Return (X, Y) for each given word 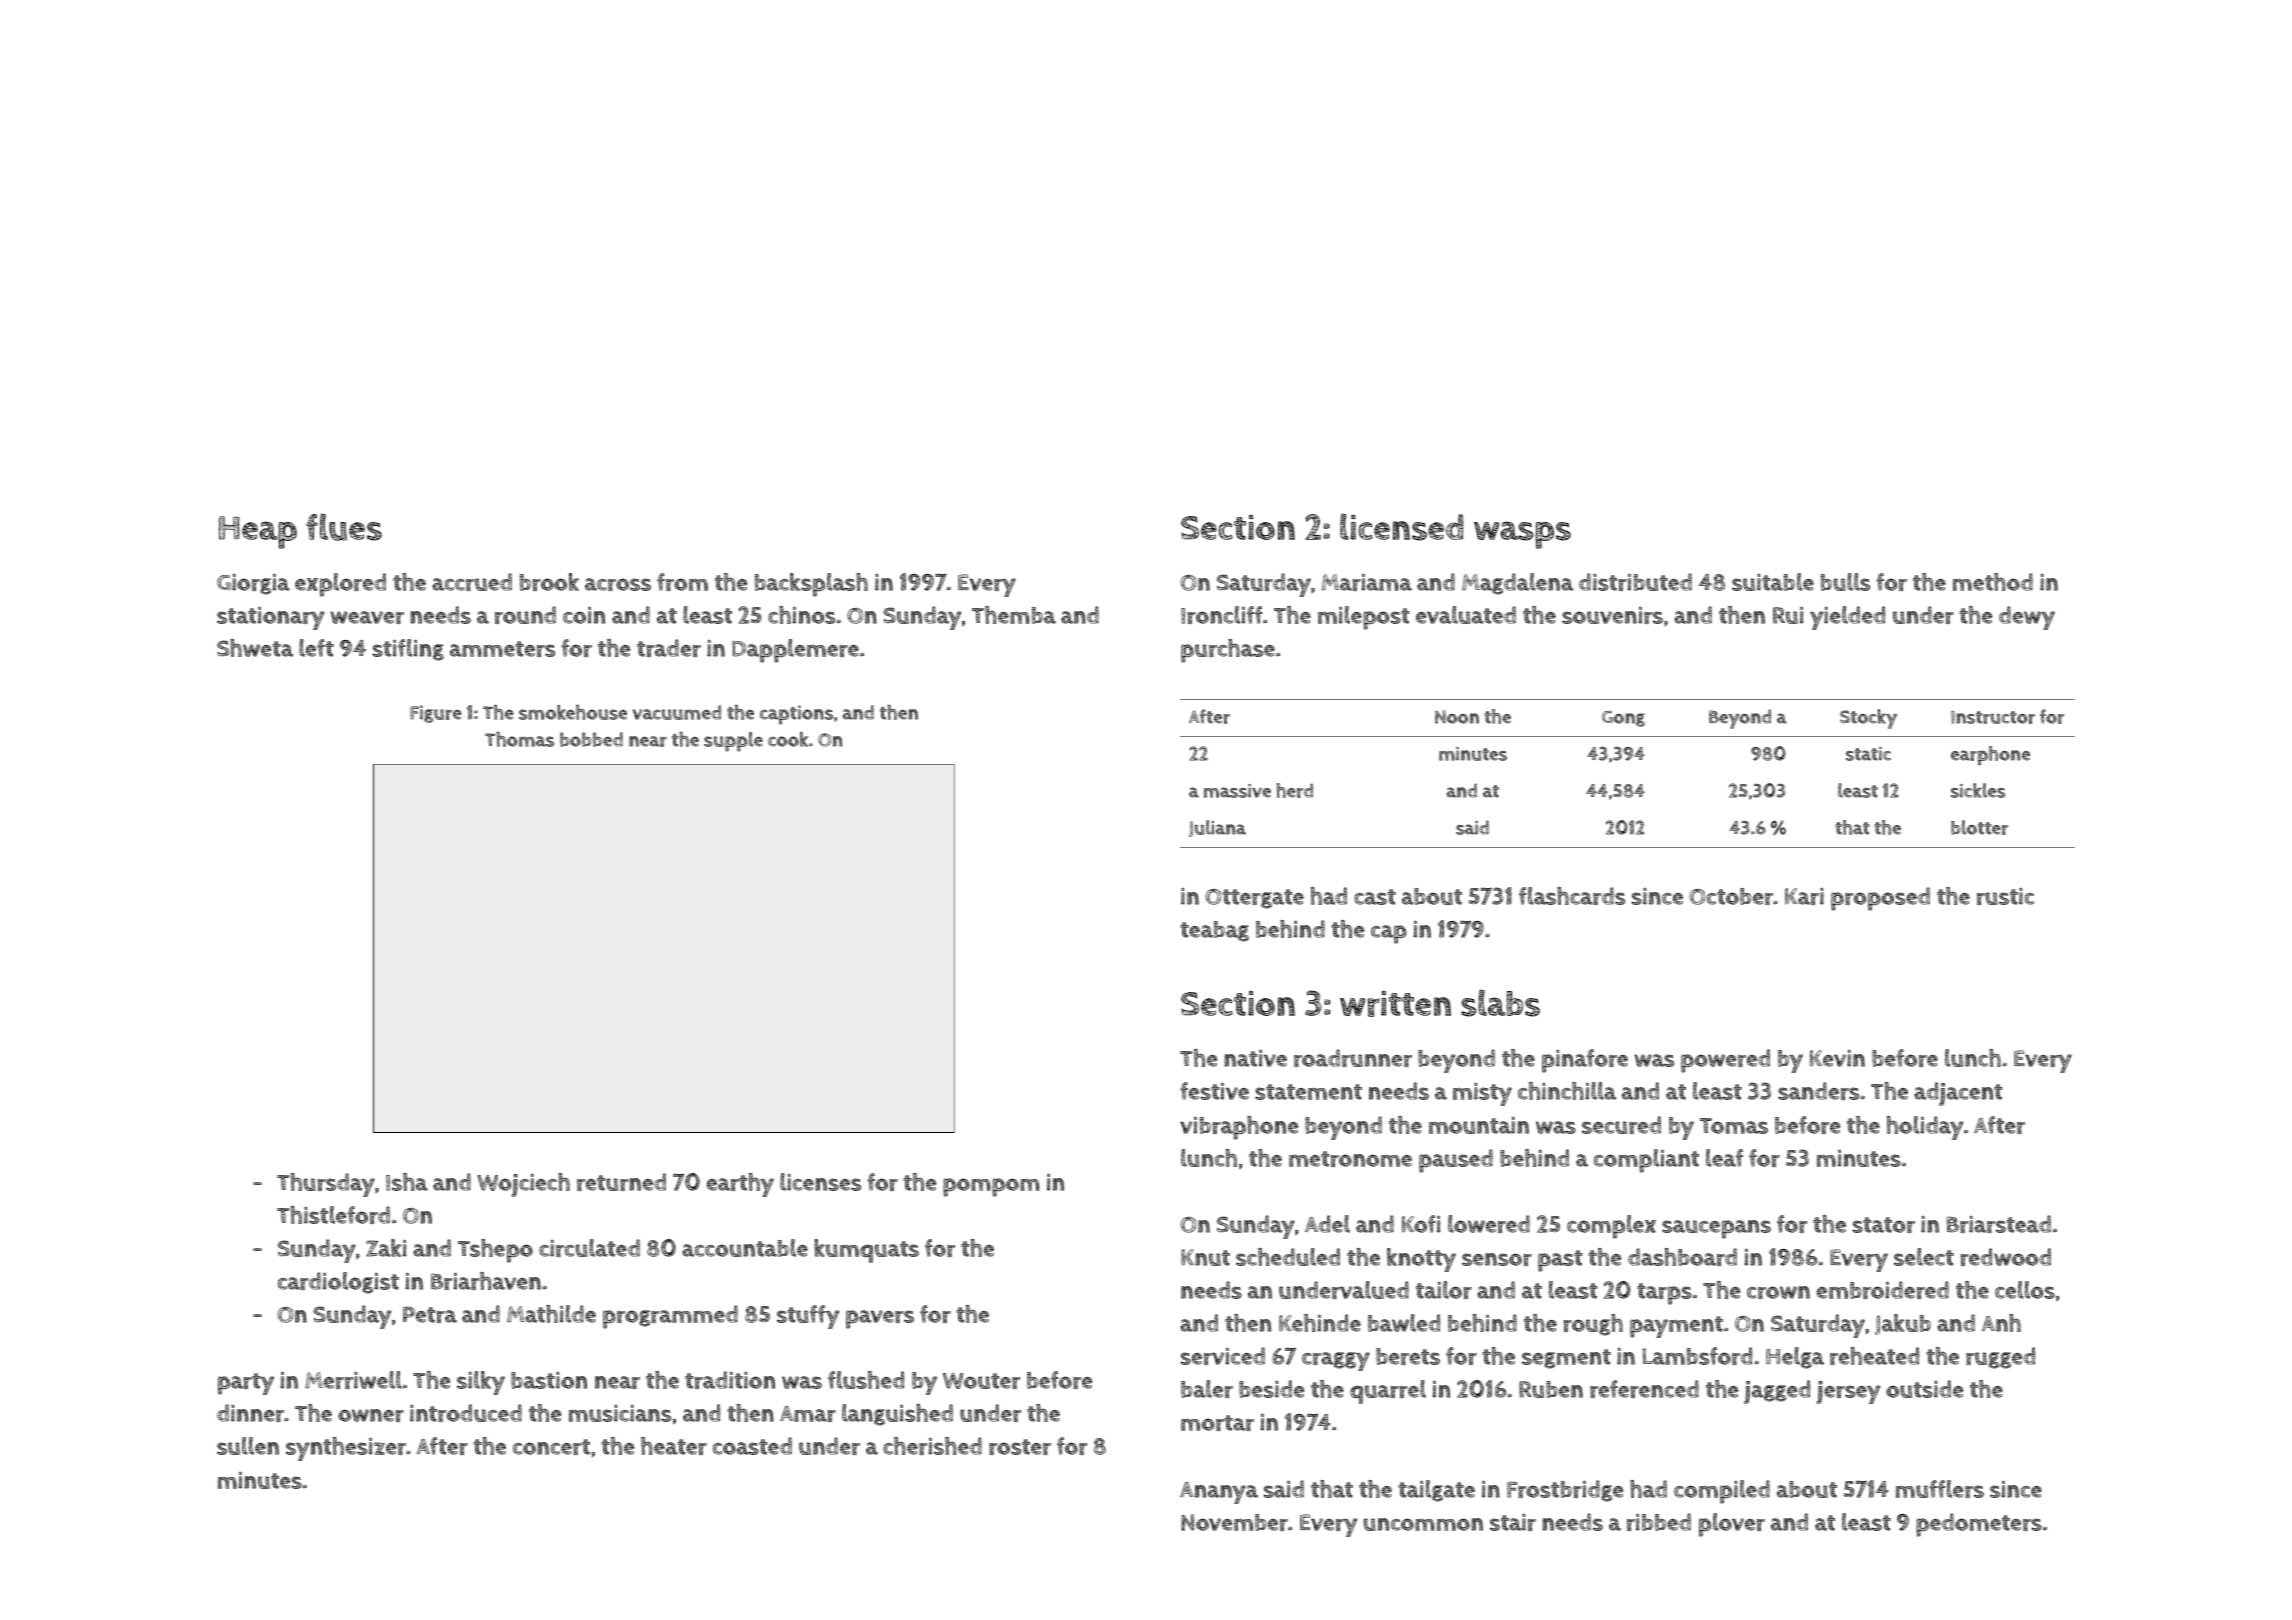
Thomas (519, 739)
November (1234, 1522)
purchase (1228, 651)
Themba (1014, 615)
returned (621, 1182)
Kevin (1837, 1058)
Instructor (1993, 717)
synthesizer (346, 1449)
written (1395, 1004)
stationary (270, 618)
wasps (1522, 535)
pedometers (1979, 1525)
